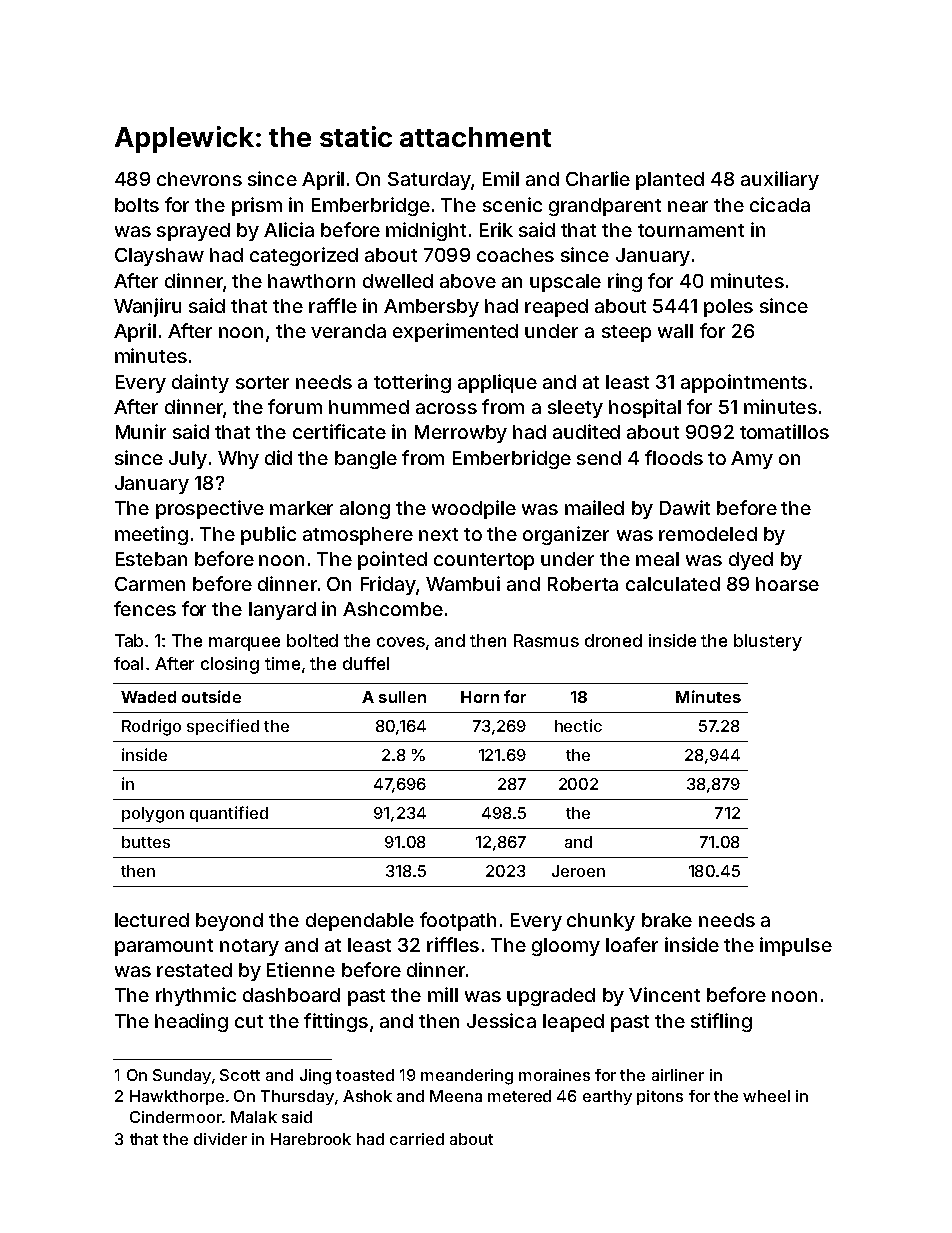 This screenshot has width=952, height=1233. Describe the element at coordinates (220, 1139) in the screenshot. I see `divider` at that location.
